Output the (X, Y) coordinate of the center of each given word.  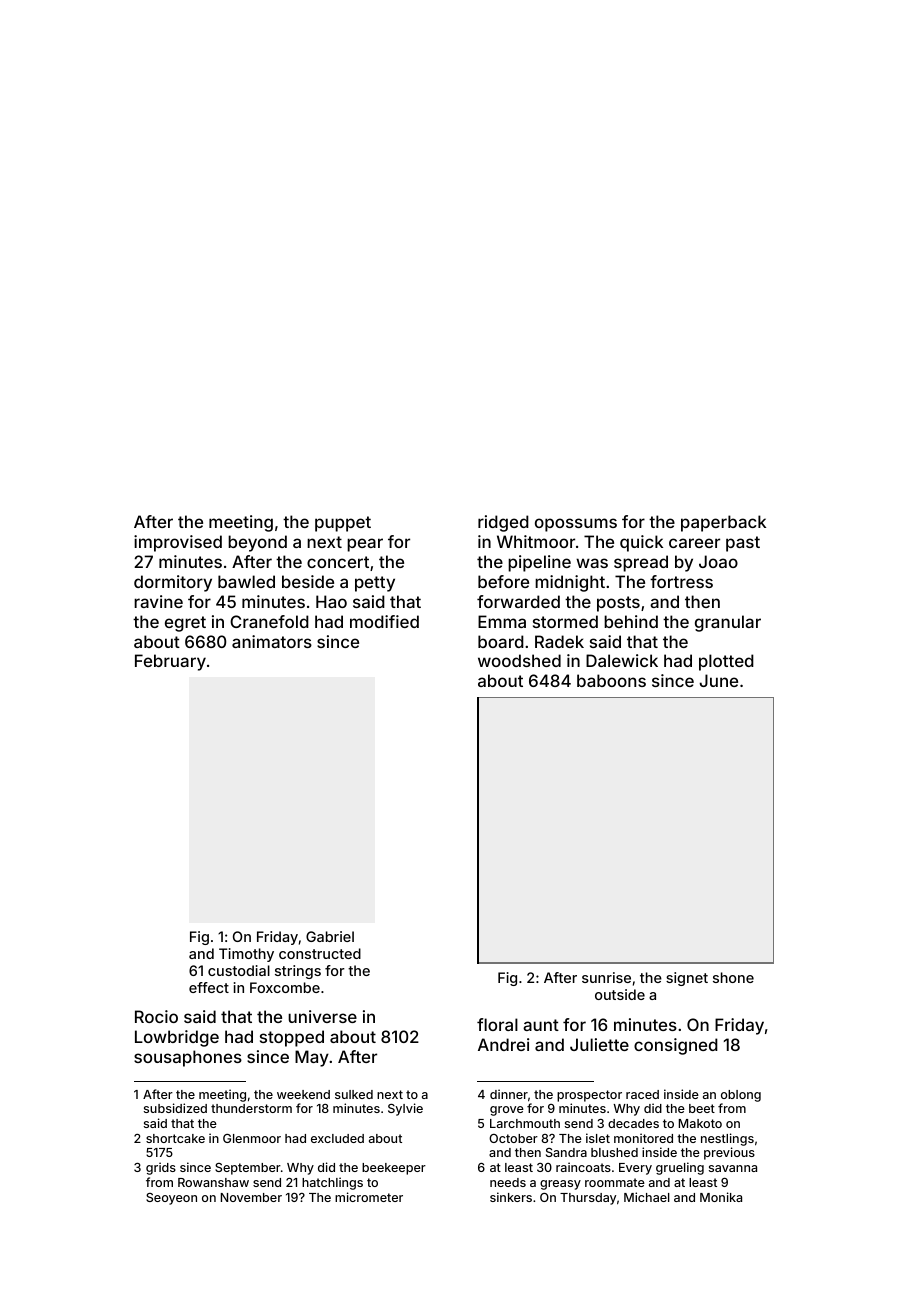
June (718, 680)
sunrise (606, 977)
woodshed (519, 660)
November (251, 1197)
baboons (611, 680)
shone (733, 977)
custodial (239, 970)
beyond (257, 543)
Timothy (246, 955)
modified (384, 621)
